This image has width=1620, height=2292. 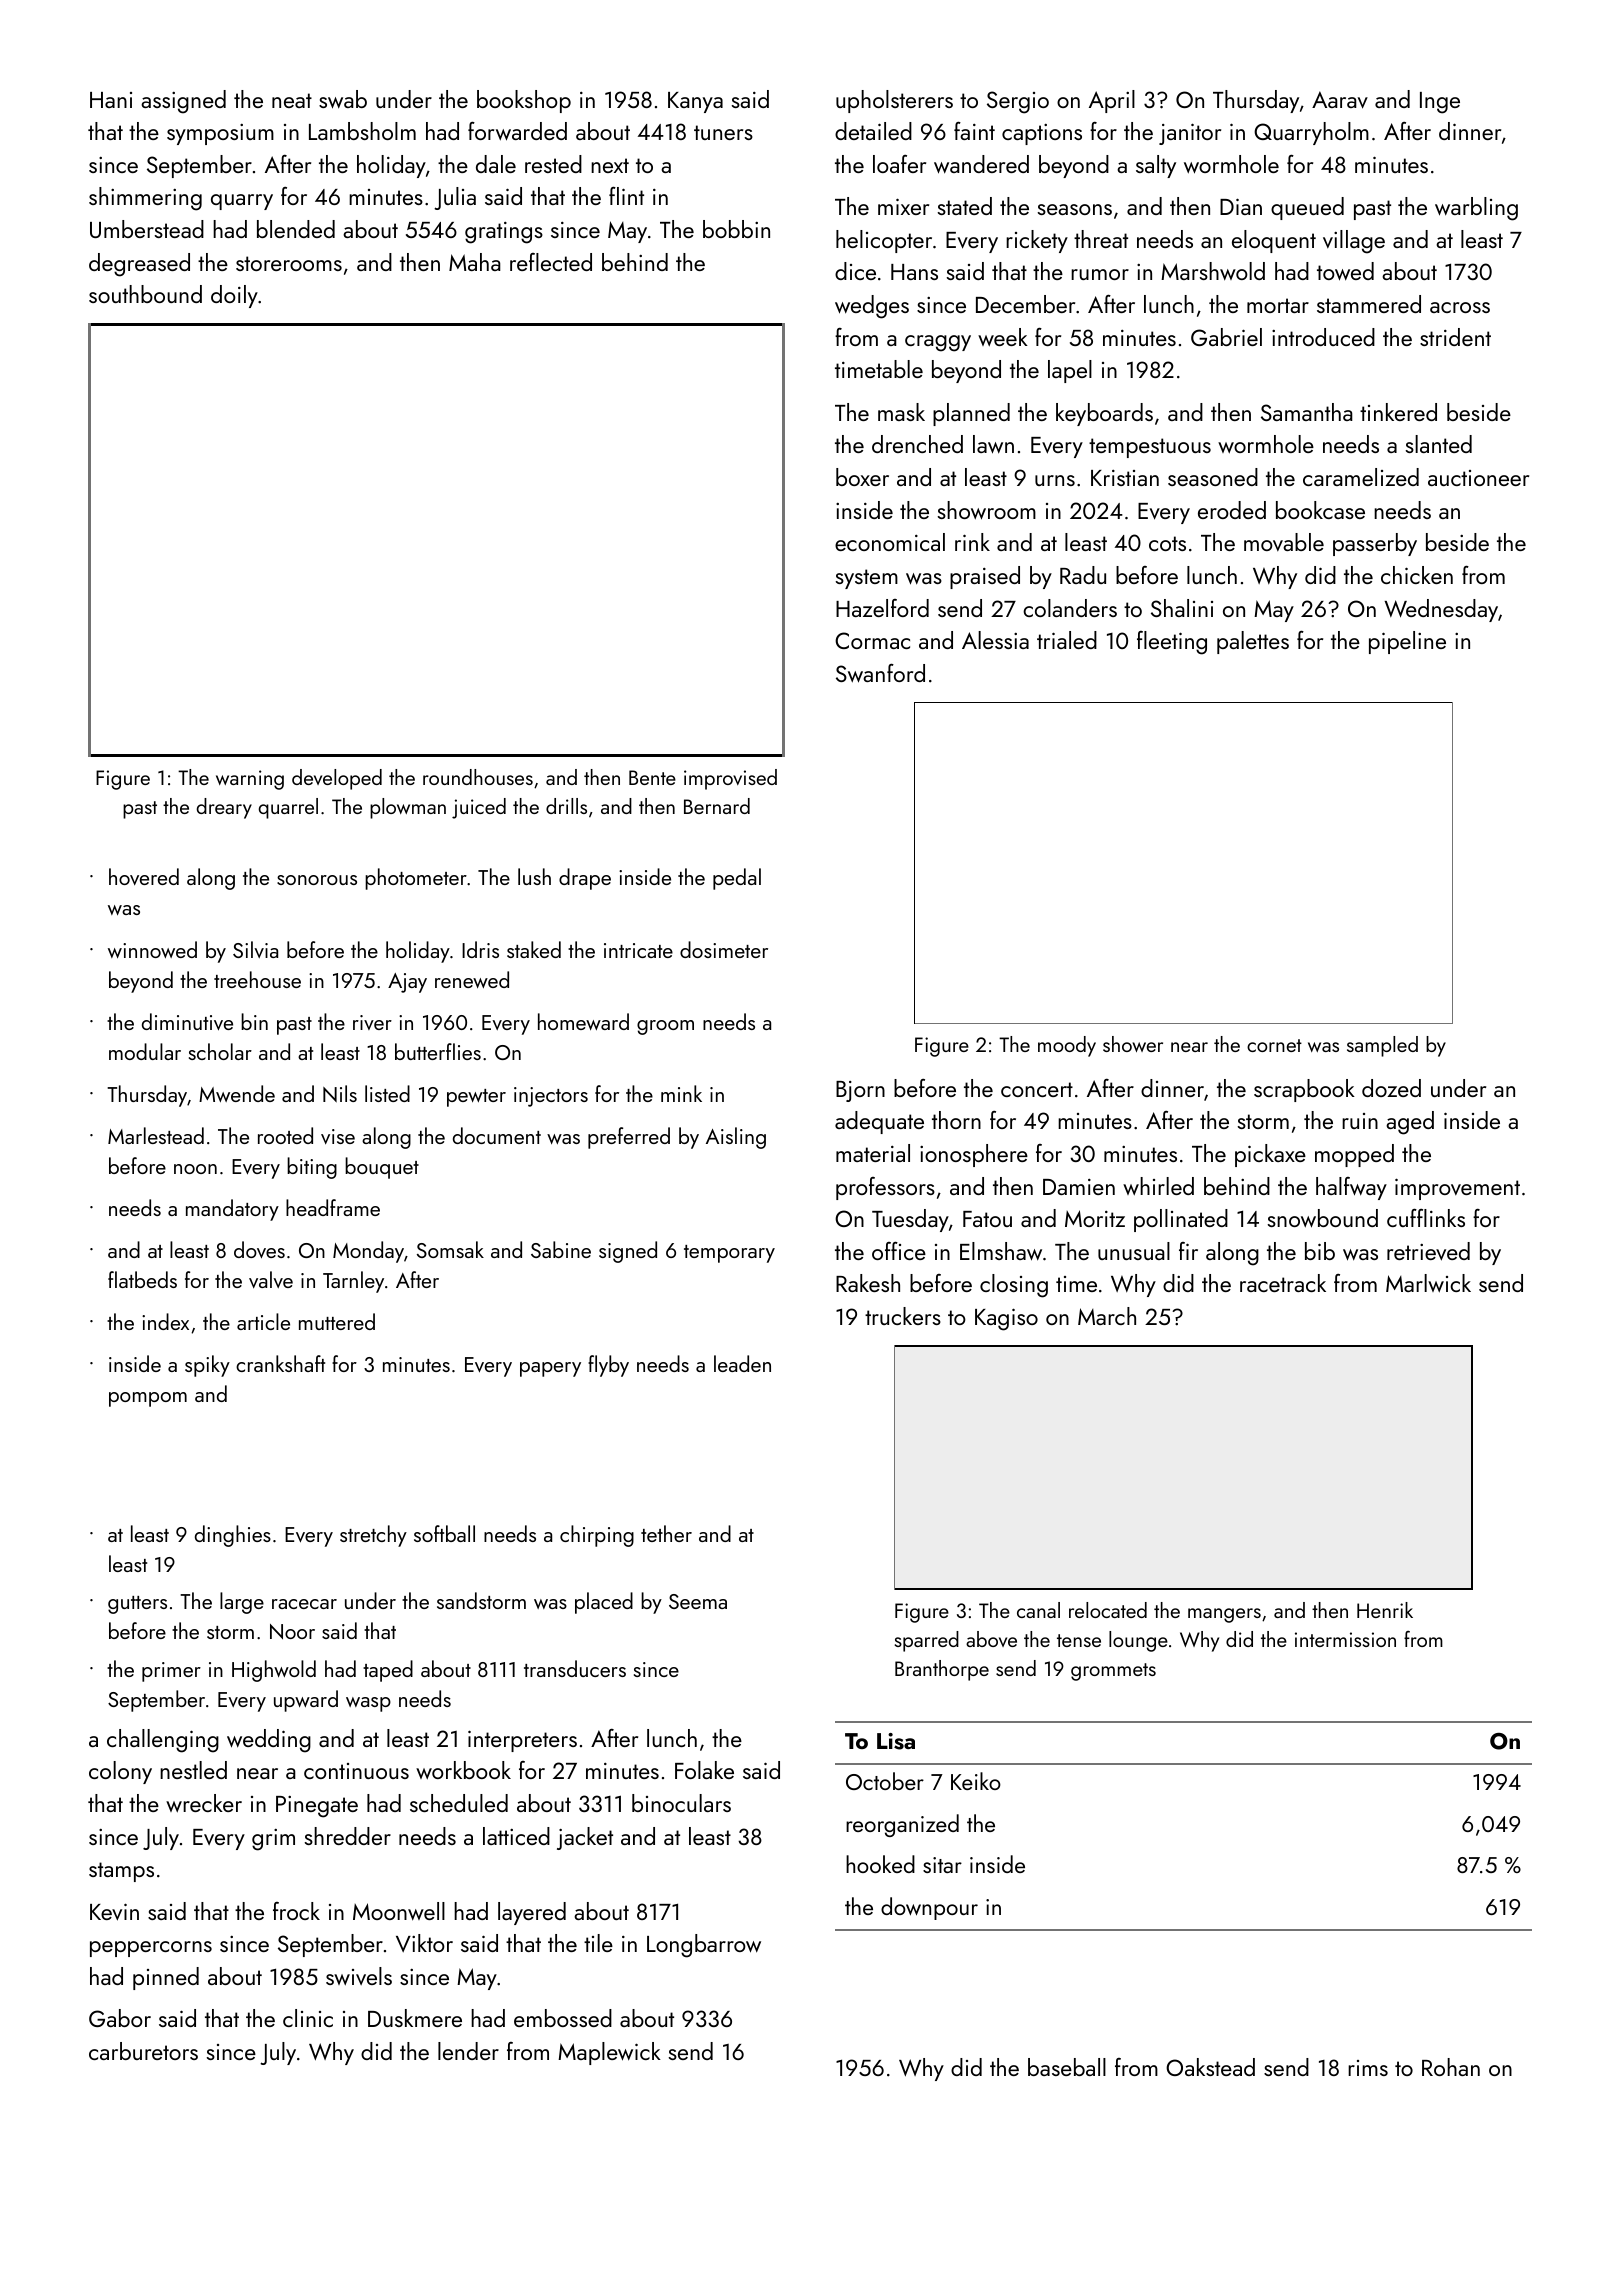 I want to click on Marlwick, so click(x=1428, y=1283).
